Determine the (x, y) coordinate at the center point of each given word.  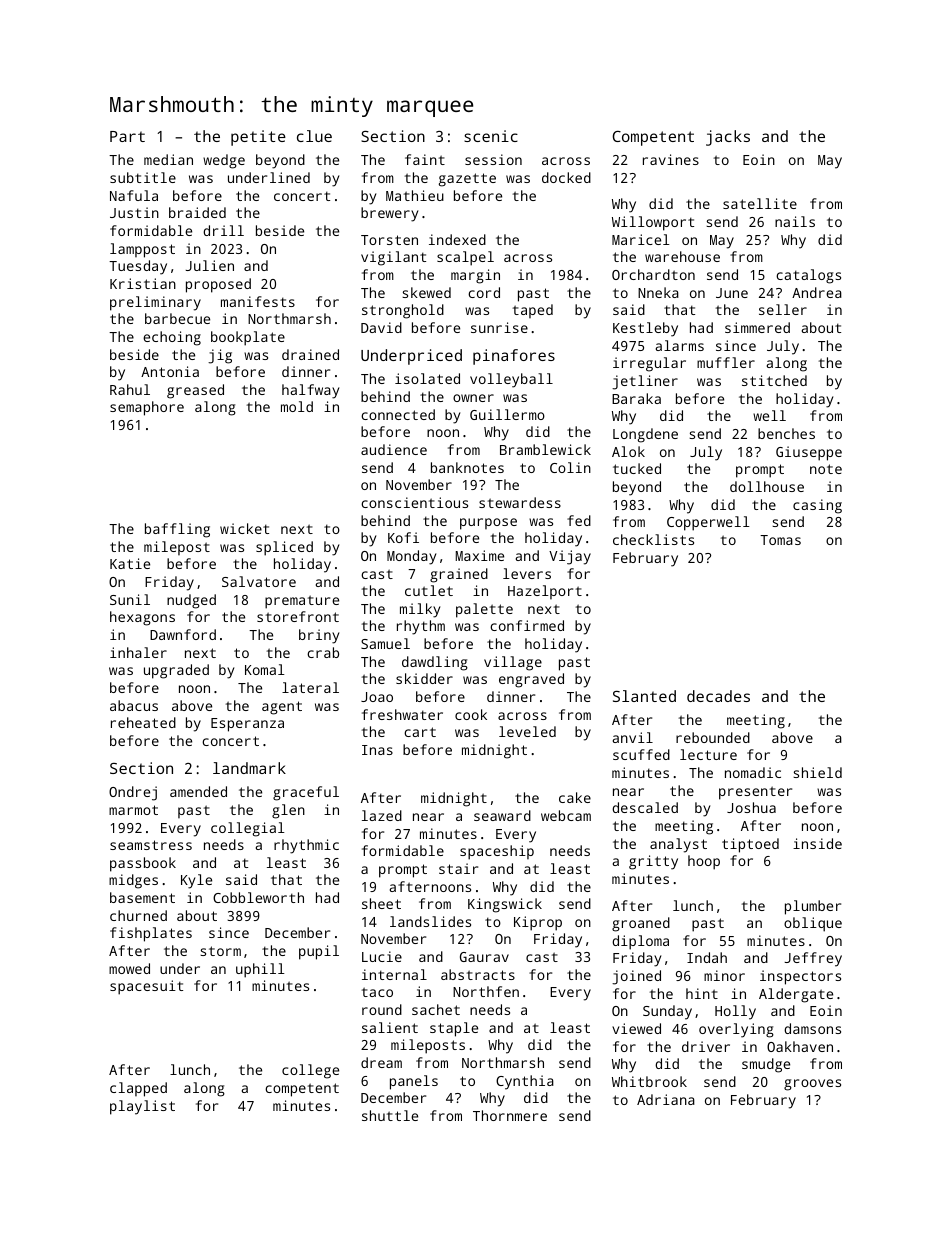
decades (718, 696)
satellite (760, 203)
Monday (411, 557)
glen (288, 811)
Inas (377, 750)
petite (258, 138)
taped (533, 311)
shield (817, 772)
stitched (774, 380)
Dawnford (183, 634)
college (310, 1071)
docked (566, 177)
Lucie (382, 956)
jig (220, 356)
